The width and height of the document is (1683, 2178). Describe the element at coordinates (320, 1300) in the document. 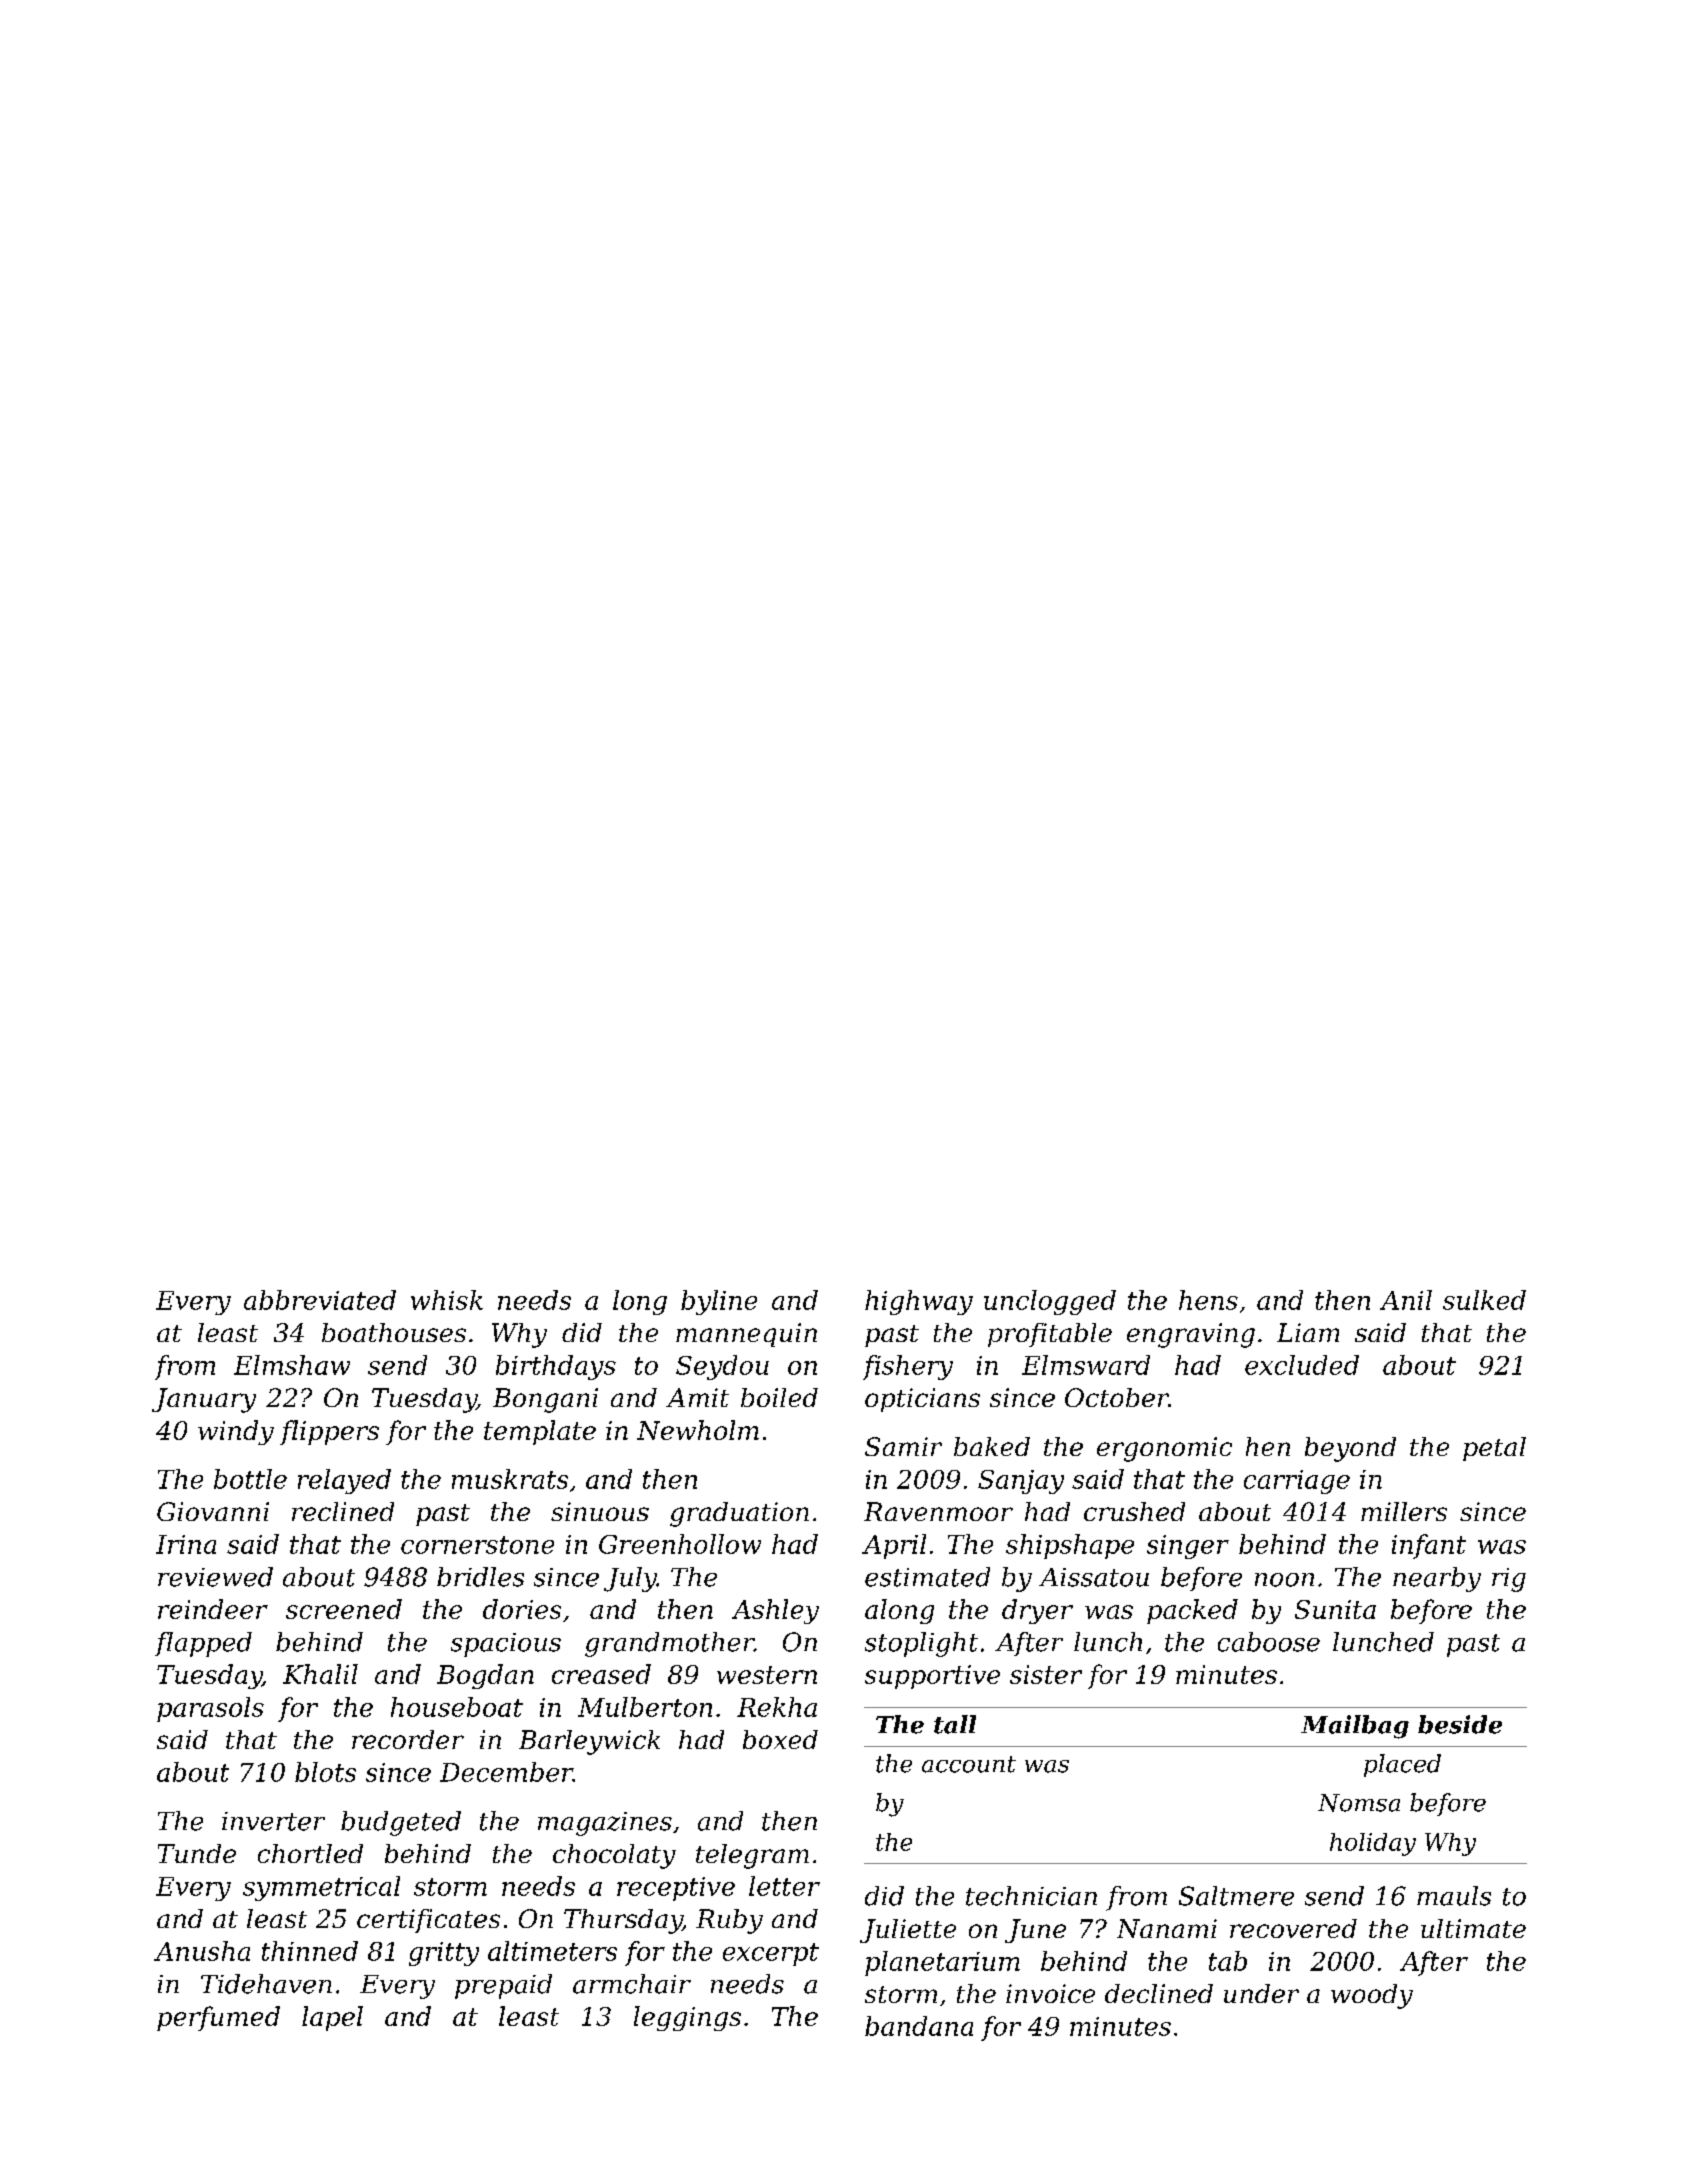

I see `abbreviated` at that location.
